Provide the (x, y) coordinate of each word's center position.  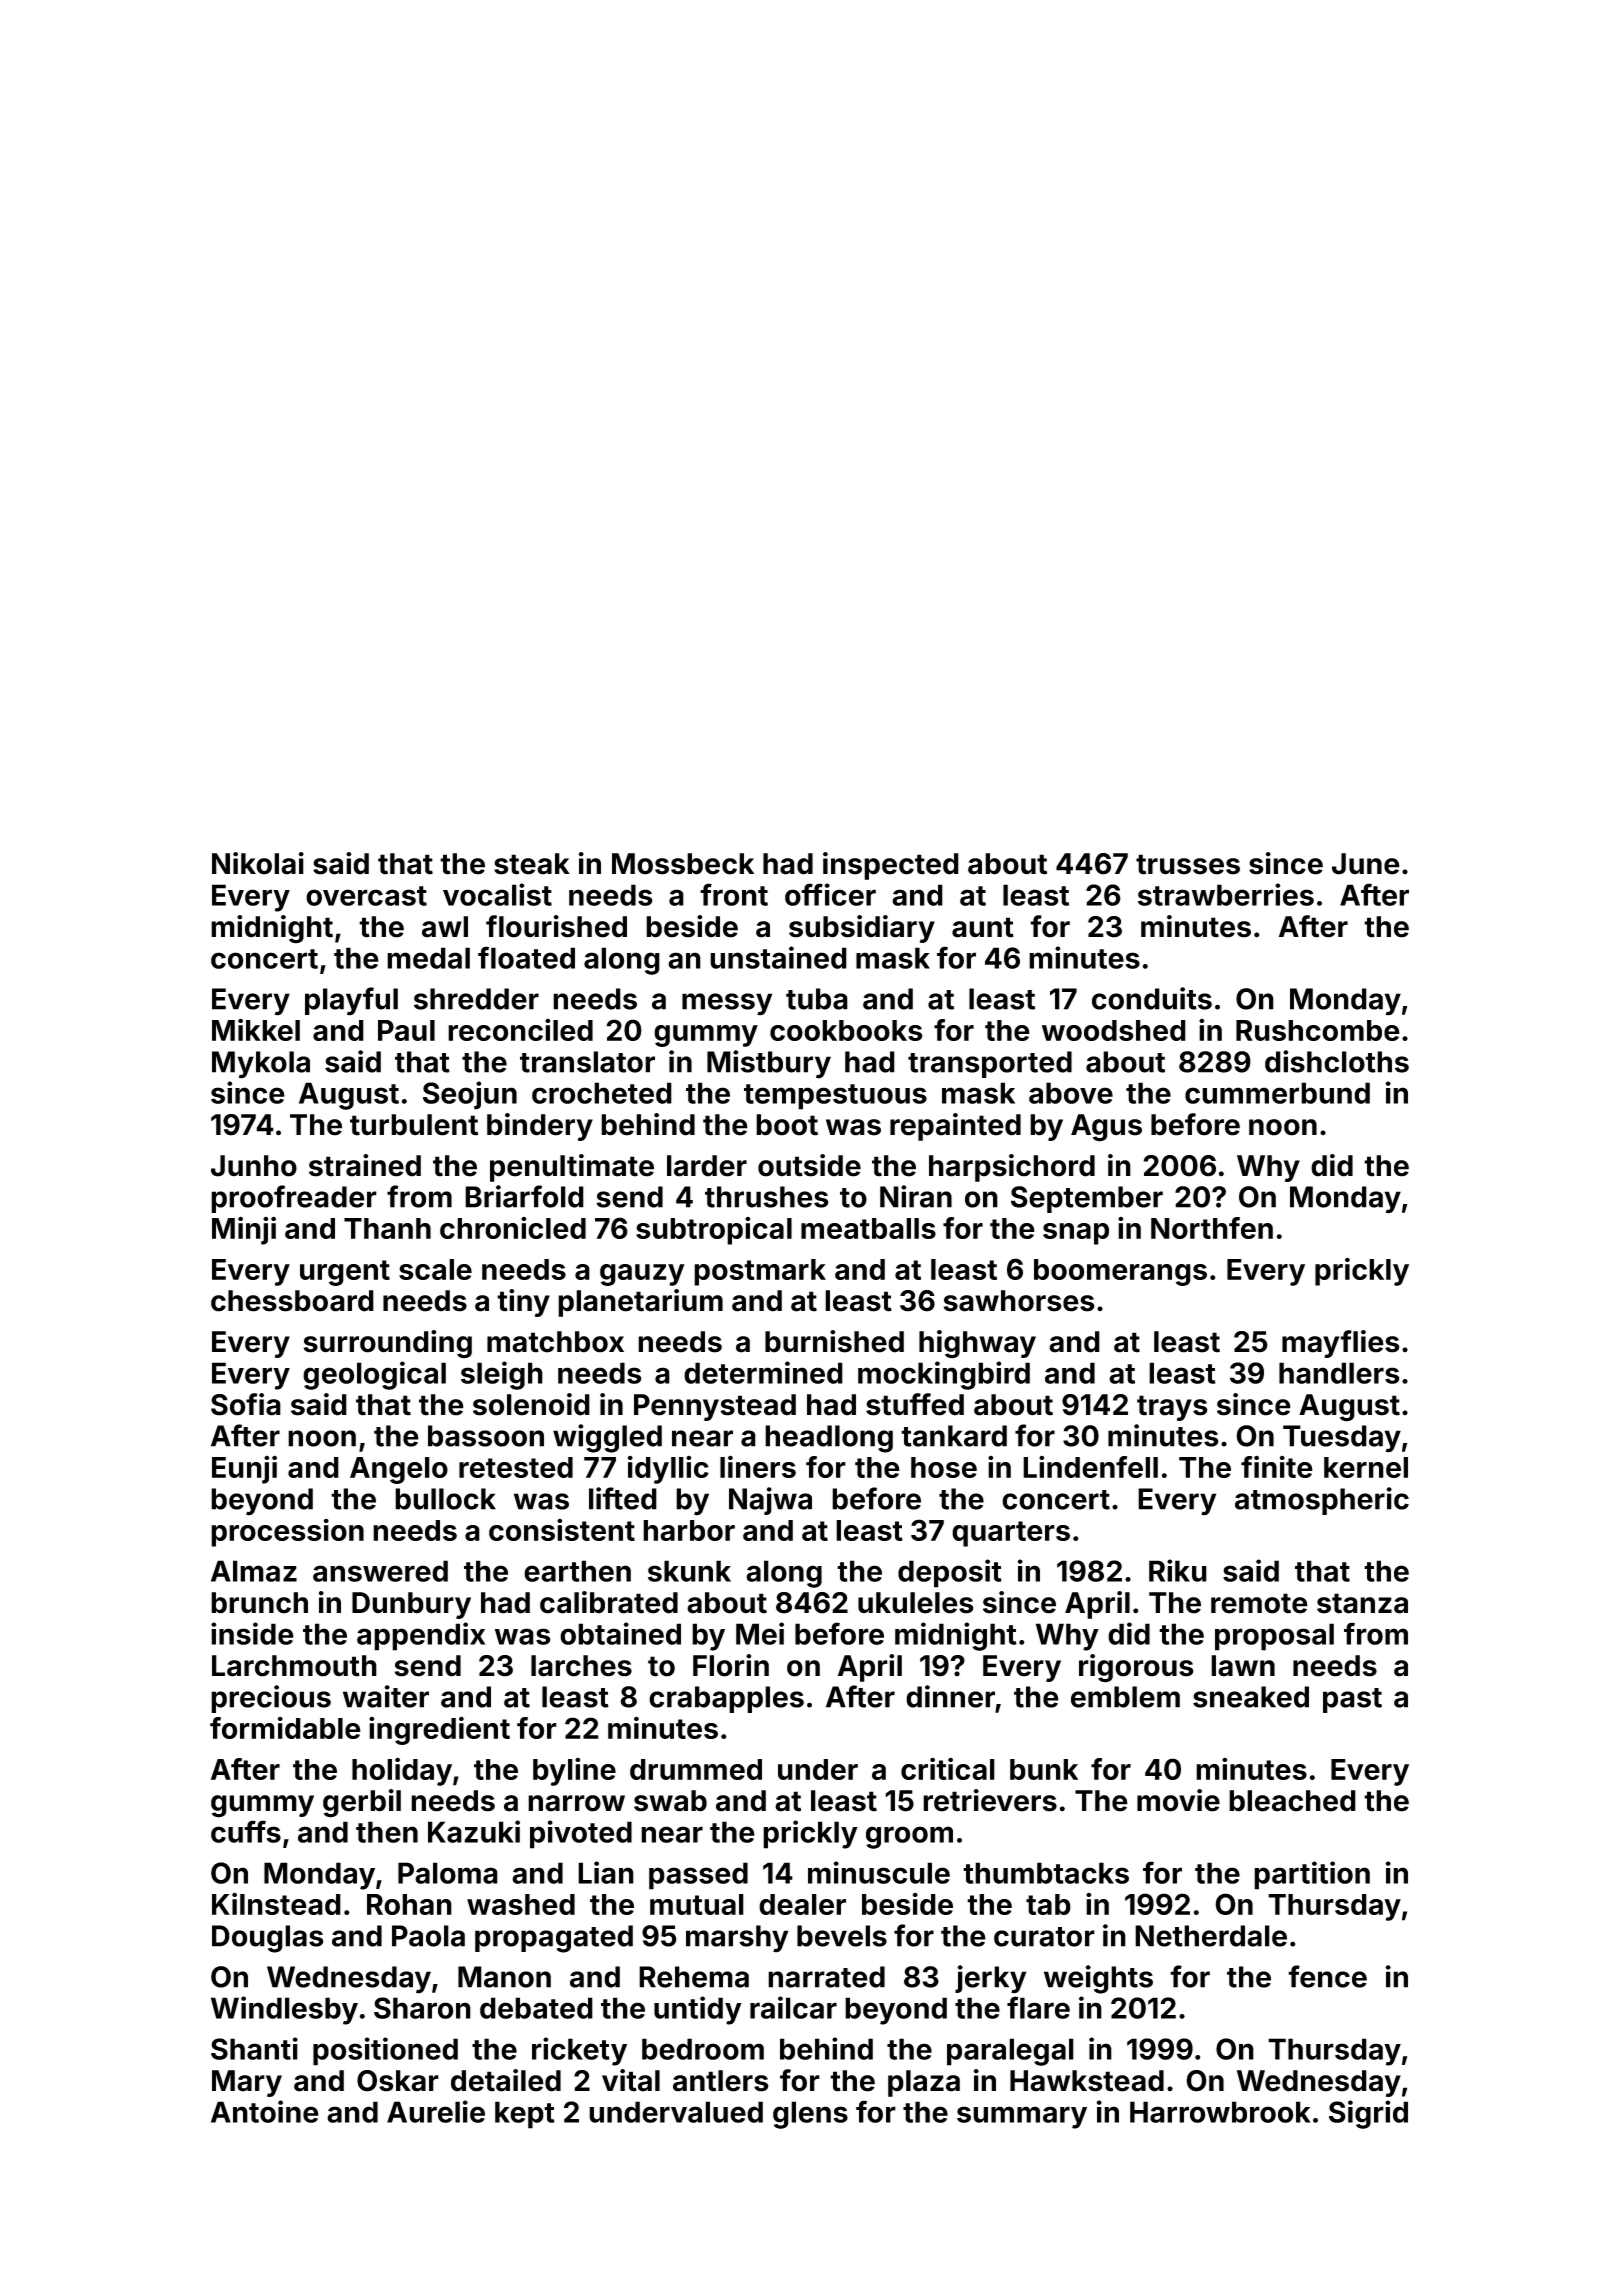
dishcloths (1337, 1061)
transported (990, 1064)
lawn (1243, 1666)
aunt (983, 927)
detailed (506, 2080)
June (1366, 864)
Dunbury (411, 1605)
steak (532, 864)
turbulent (414, 1125)
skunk (689, 1571)
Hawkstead (1087, 2081)
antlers (721, 2081)
